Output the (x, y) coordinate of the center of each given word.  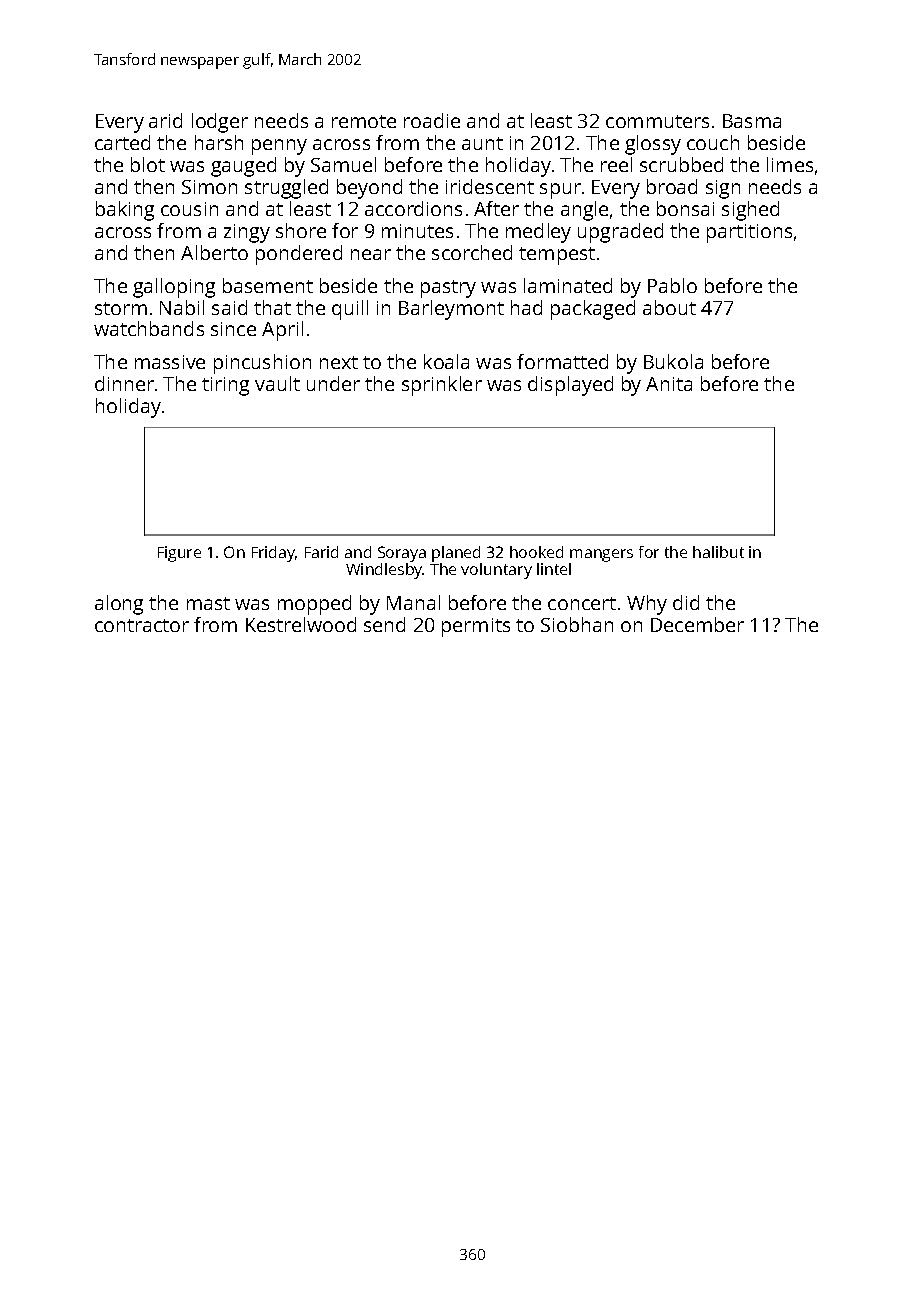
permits (476, 627)
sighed (750, 211)
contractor (142, 625)
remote (364, 121)
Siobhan (577, 624)
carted (122, 142)
